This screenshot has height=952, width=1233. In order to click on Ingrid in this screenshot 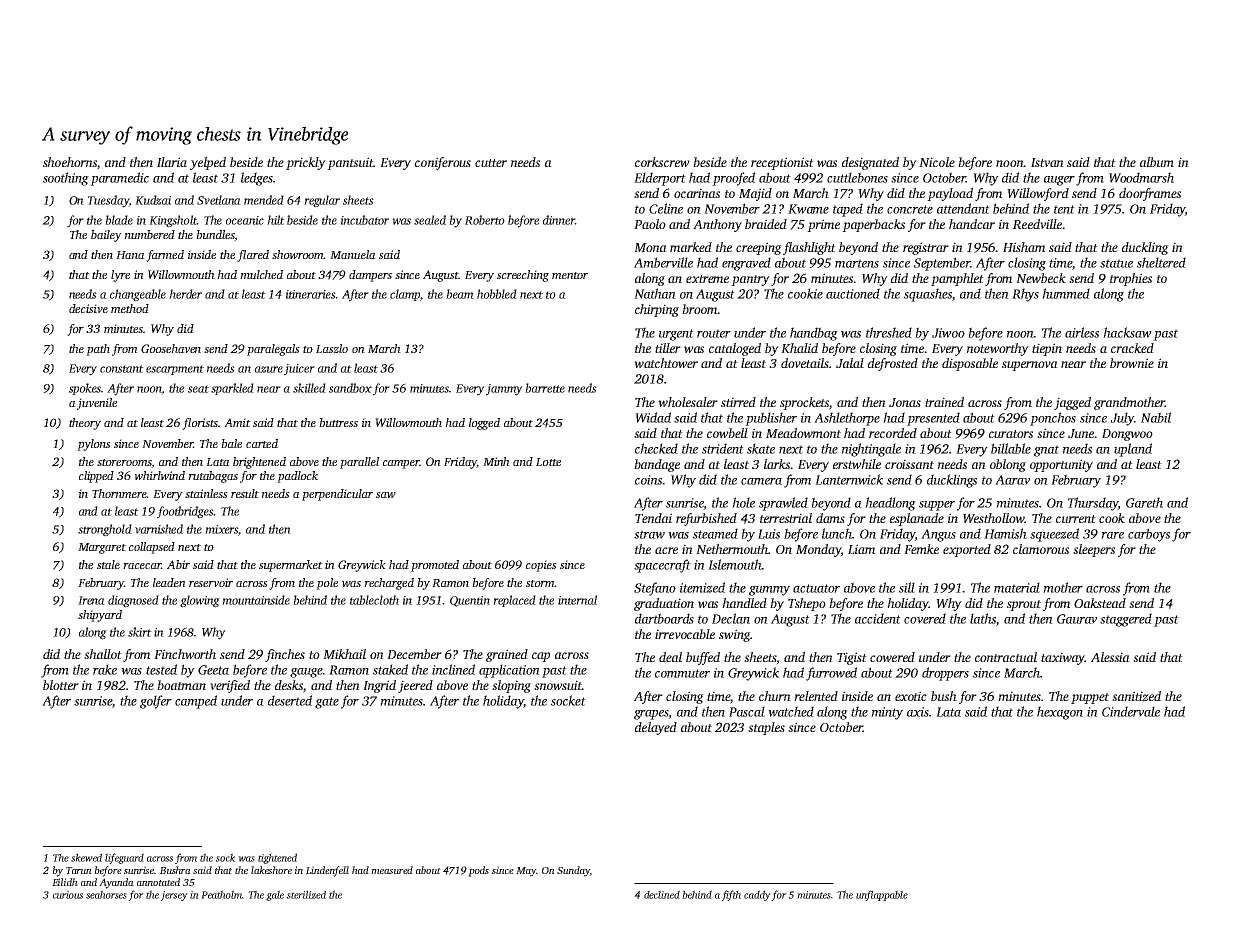, I will do `click(379, 686)`.
